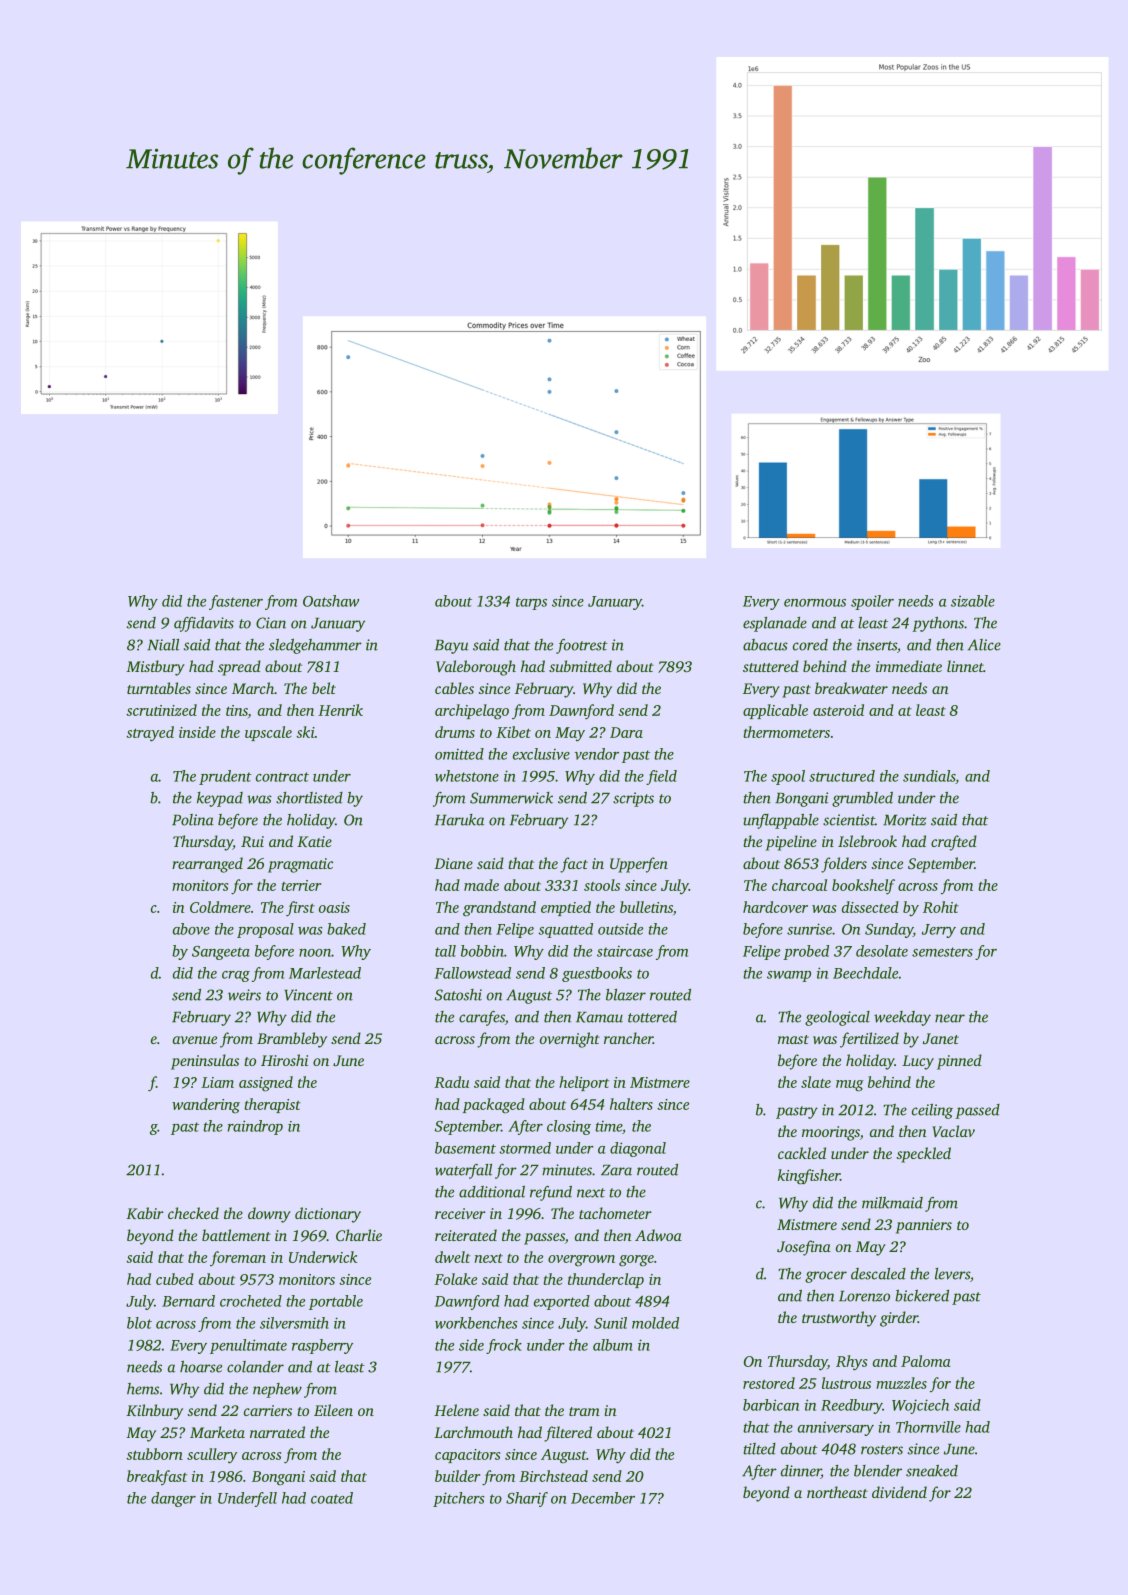 The width and height of the image is (1128, 1595). Describe the element at coordinates (331, 601) in the image. I see `Oatshaw` at that location.
